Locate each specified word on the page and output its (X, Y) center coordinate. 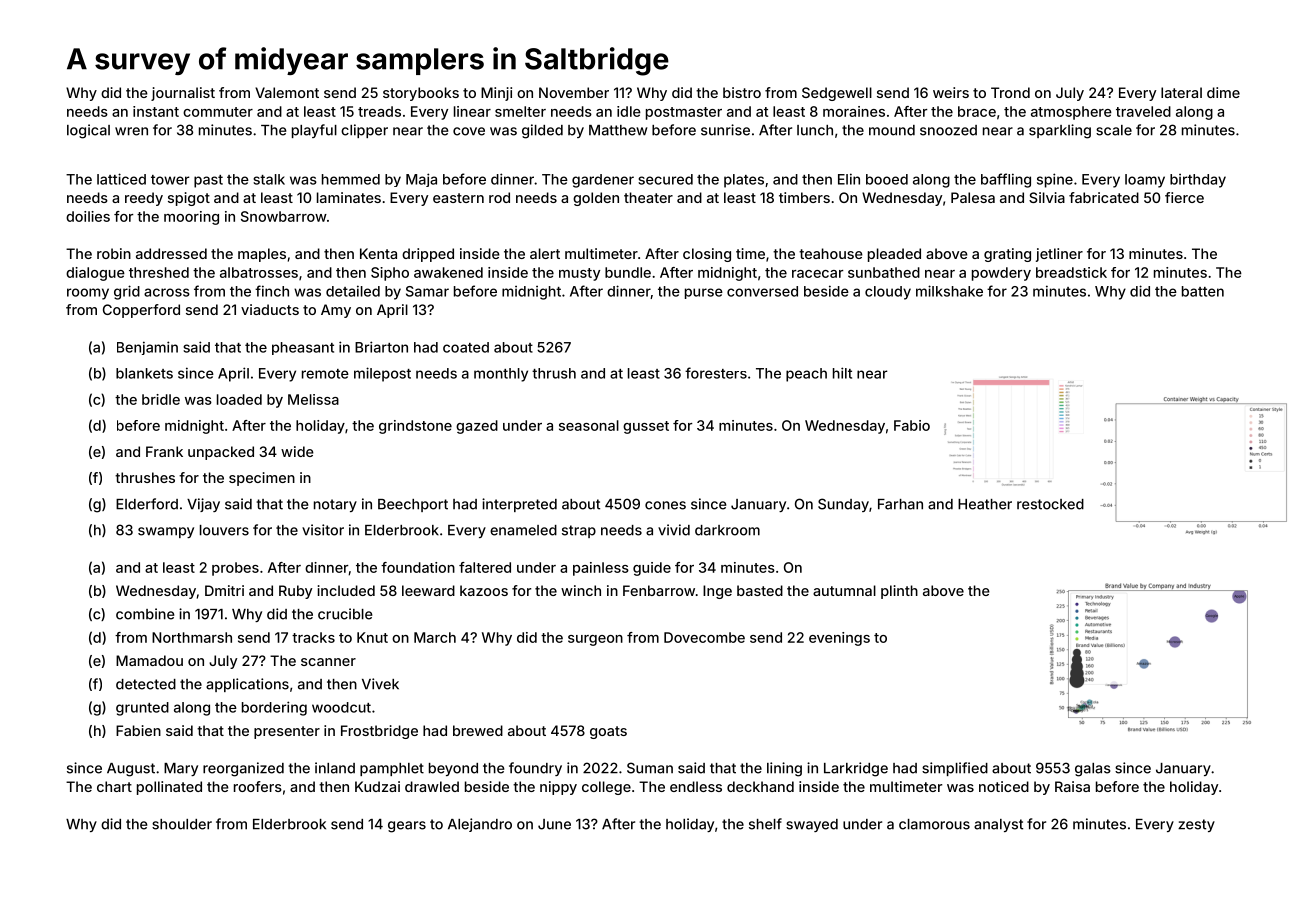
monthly (501, 375)
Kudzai (377, 786)
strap (579, 531)
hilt (842, 373)
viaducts (270, 309)
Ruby (295, 592)
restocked (1050, 504)
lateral (1181, 92)
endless (696, 786)
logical (88, 131)
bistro (742, 92)
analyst (998, 825)
